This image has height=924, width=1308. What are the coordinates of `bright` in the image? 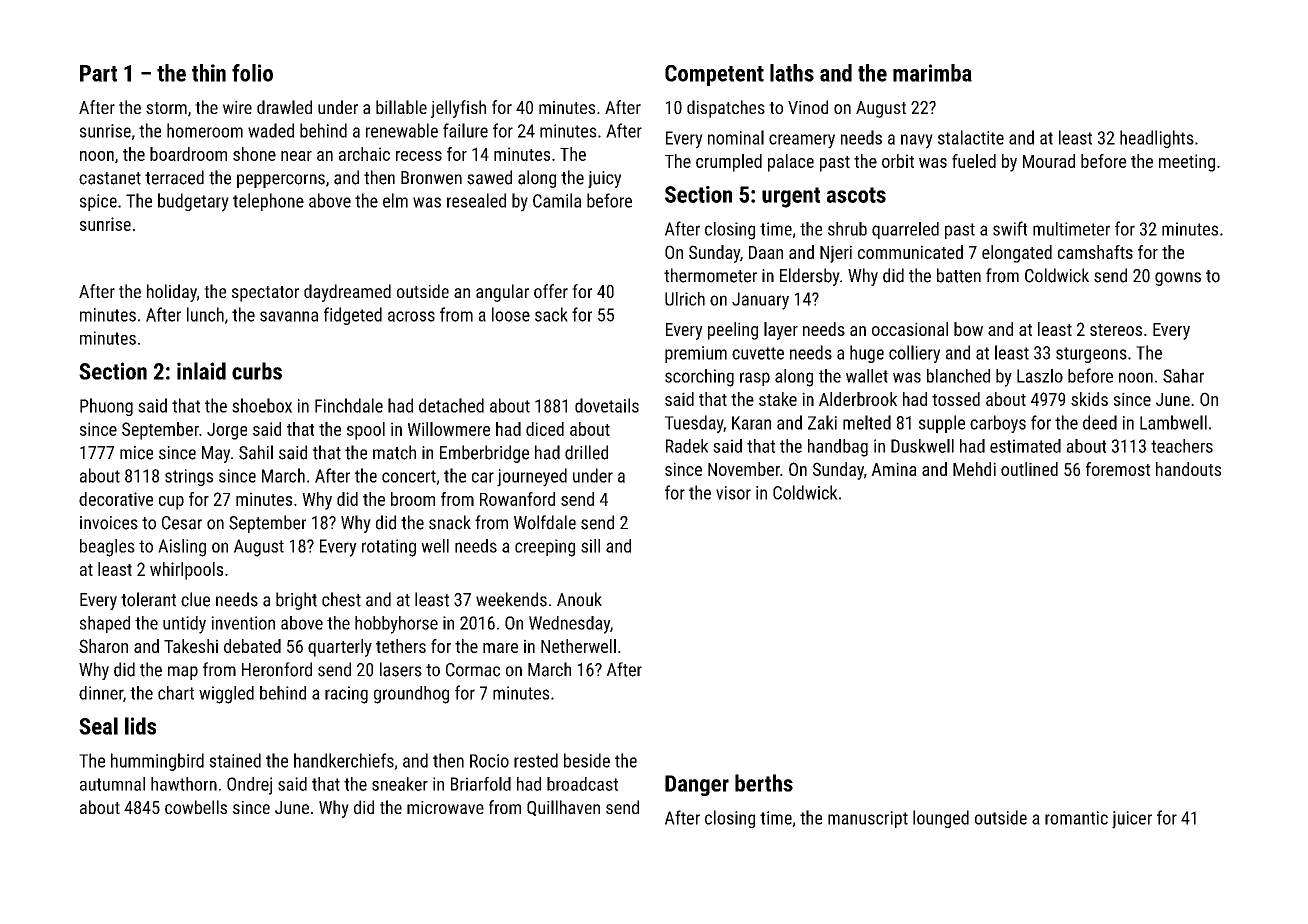 It's located at (296, 601).
